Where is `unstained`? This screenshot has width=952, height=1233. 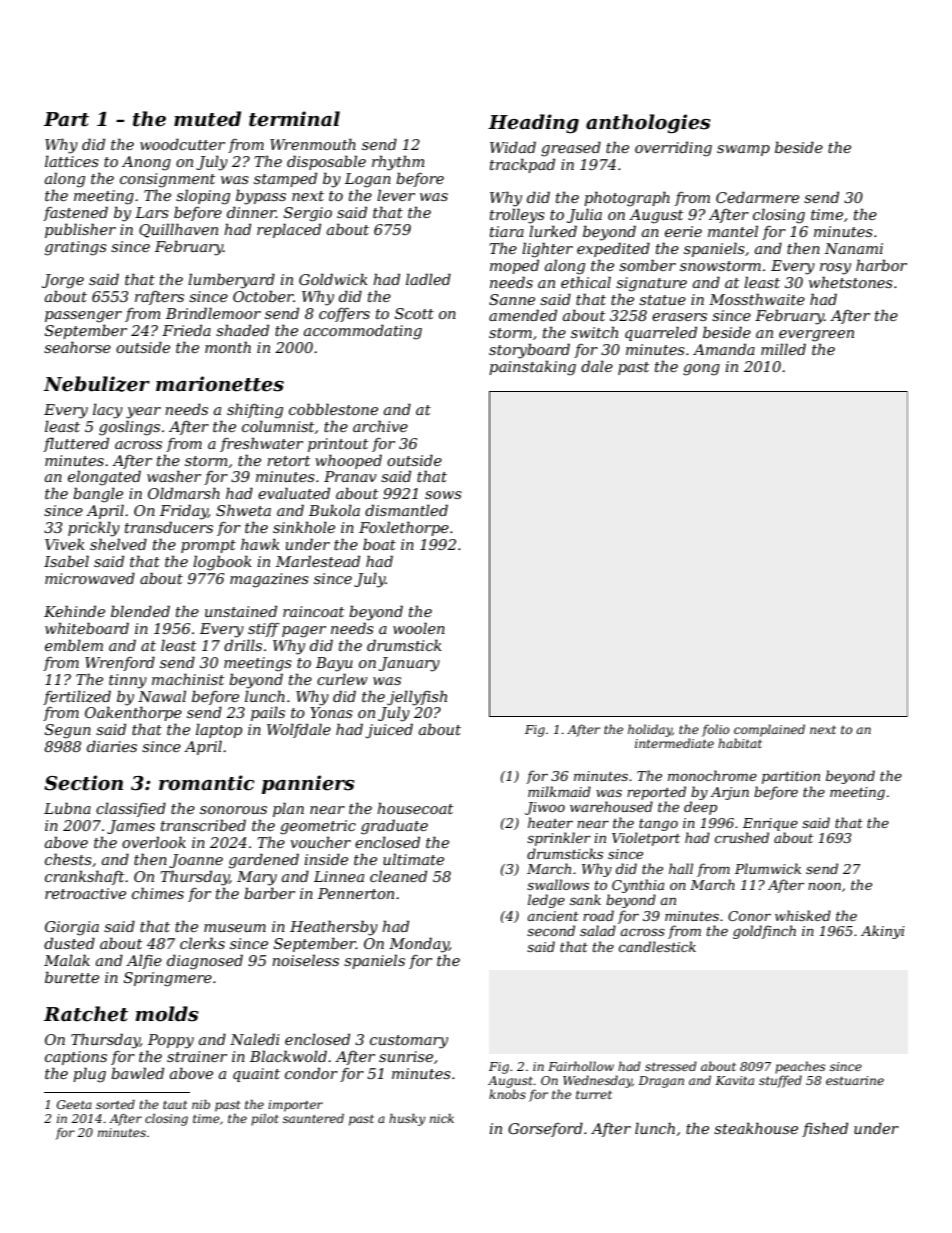 unstained is located at coordinates (241, 611).
